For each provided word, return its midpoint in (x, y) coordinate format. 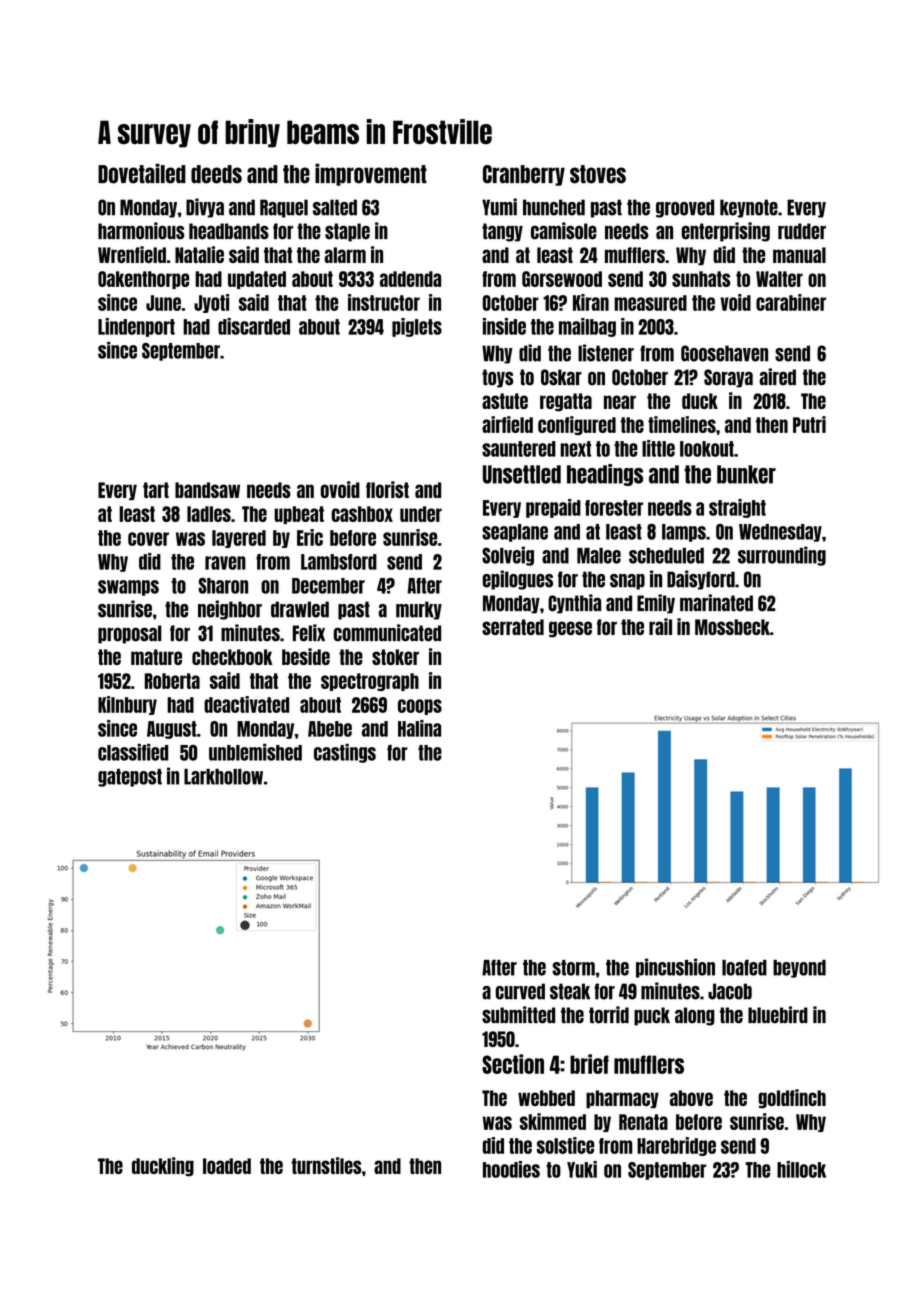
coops (420, 707)
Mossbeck (732, 627)
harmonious (141, 231)
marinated (716, 603)
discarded (254, 326)
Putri (809, 424)
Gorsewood (562, 279)
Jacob (730, 991)
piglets (417, 327)
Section (513, 1064)
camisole (564, 231)
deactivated (246, 704)
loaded (227, 1166)
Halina (419, 728)
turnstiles (326, 1165)
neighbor (230, 610)
